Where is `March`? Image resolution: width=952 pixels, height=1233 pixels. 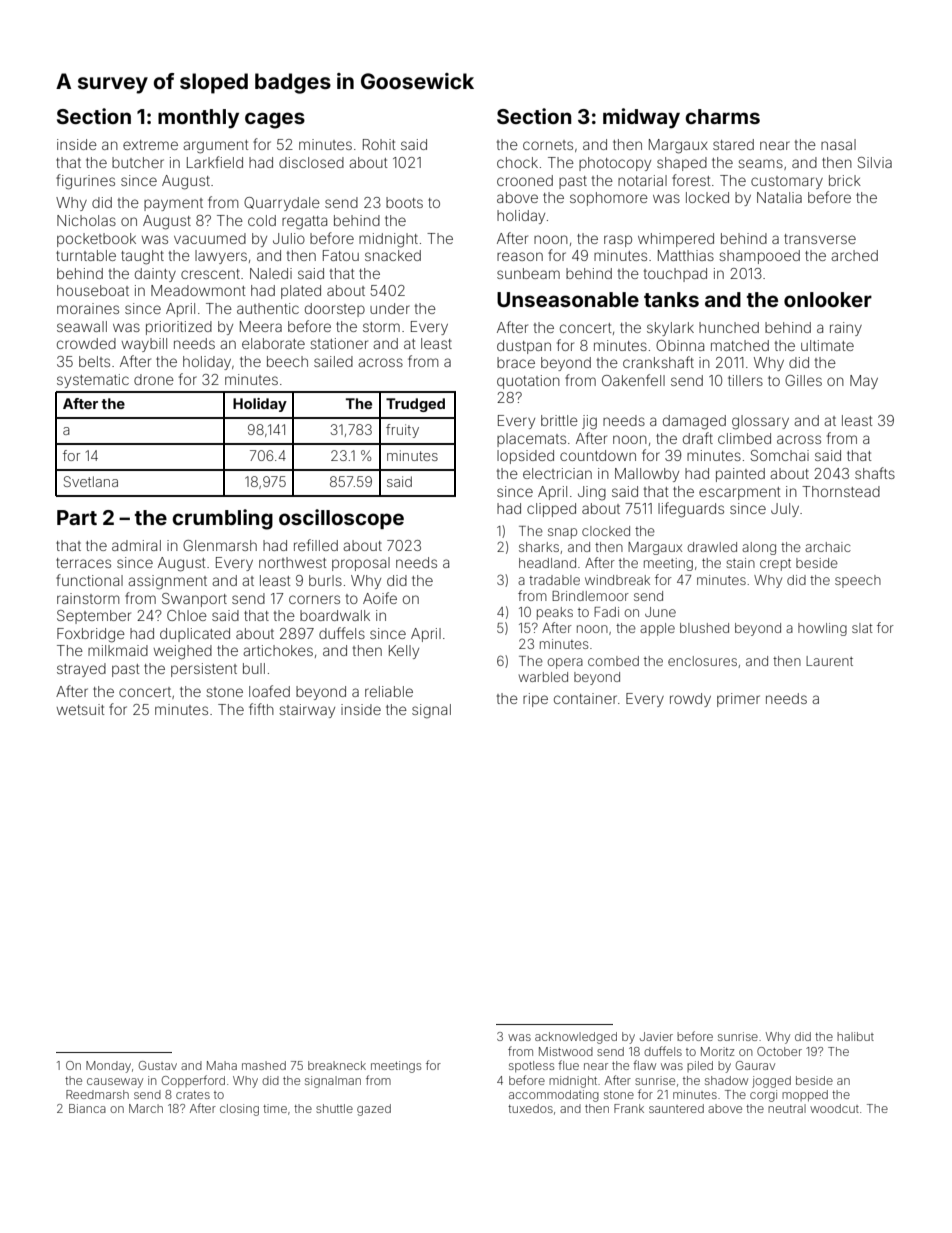 March is located at coordinates (146, 1108).
